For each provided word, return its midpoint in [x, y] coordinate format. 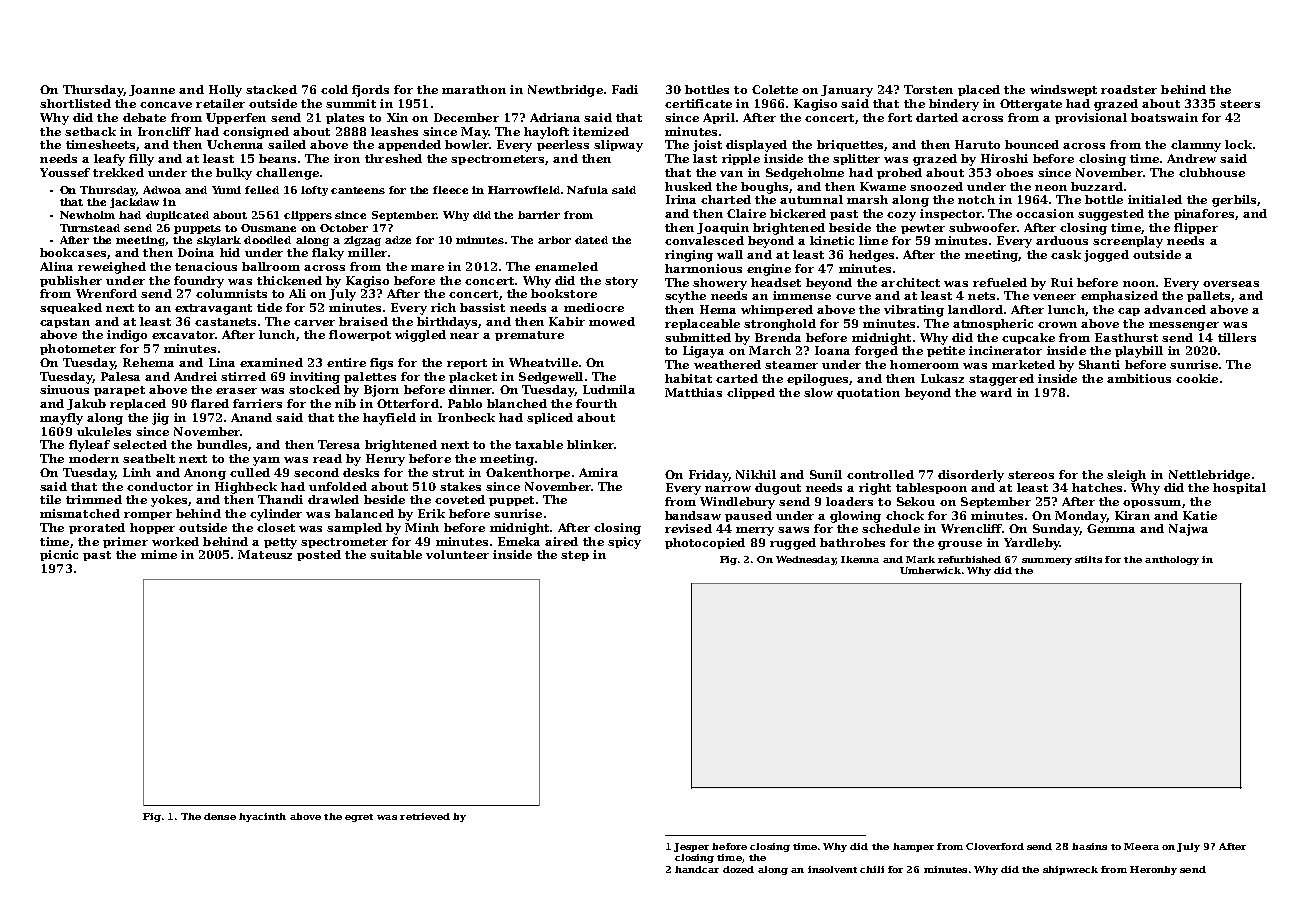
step [575, 556]
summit [351, 103]
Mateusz [265, 554]
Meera [1141, 846]
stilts [1088, 559]
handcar [697, 869]
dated [591, 240]
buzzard [1097, 186]
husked [688, 186]
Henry [385, 460]
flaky [328, 254]
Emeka [519, 541]
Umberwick [930, 570]
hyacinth [262, 817]
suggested [1111, 215]
